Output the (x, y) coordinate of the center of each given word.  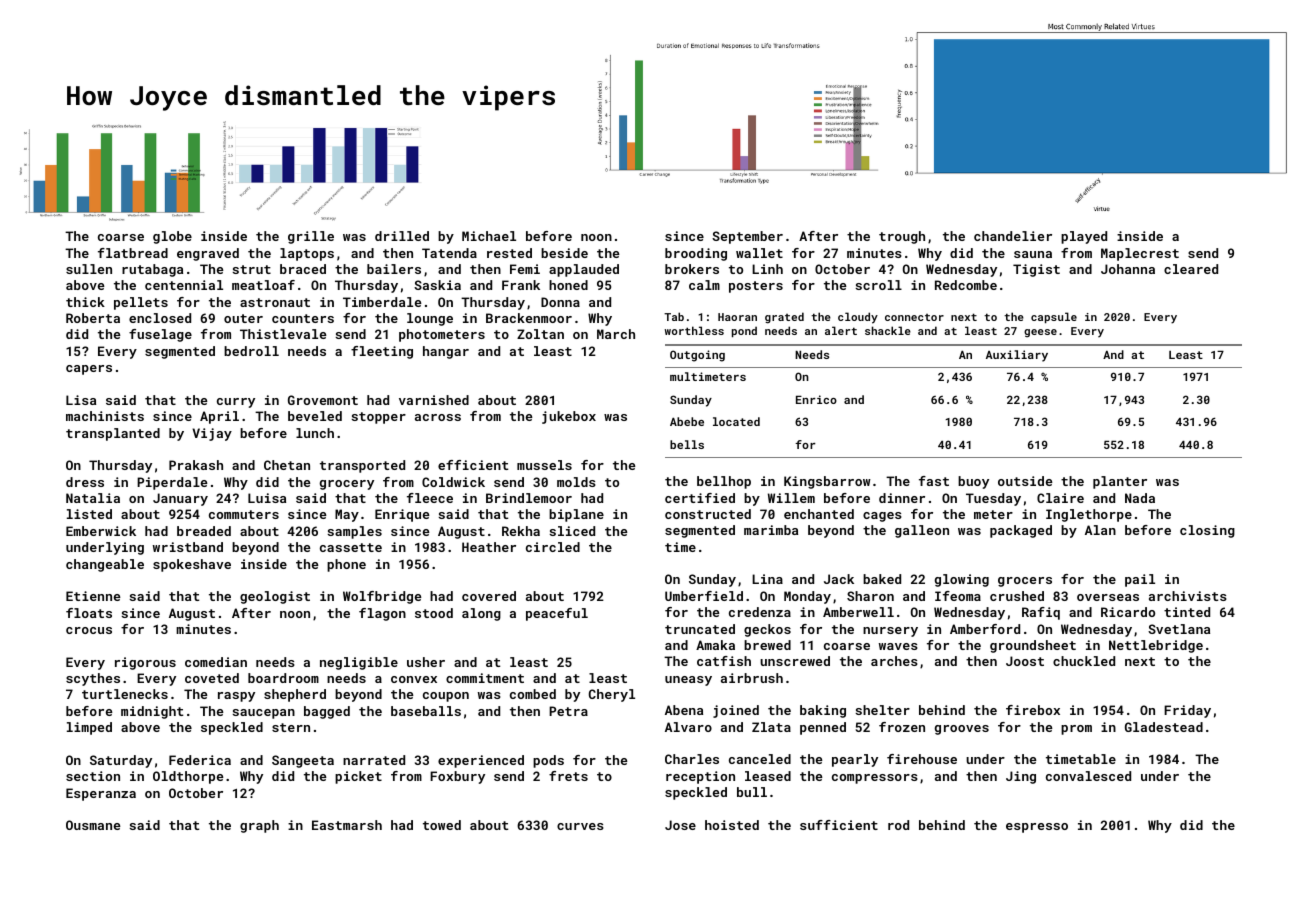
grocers (1025, 582)
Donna (560, 302)
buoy (973, 482)
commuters (244, 514)
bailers (394, 269)
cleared (1191, 269)
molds (576, 482)
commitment (485, 678)
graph (259, 826)
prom (1076, 730)
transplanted (113, 434)
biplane (576, 515)
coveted (212, 678)
